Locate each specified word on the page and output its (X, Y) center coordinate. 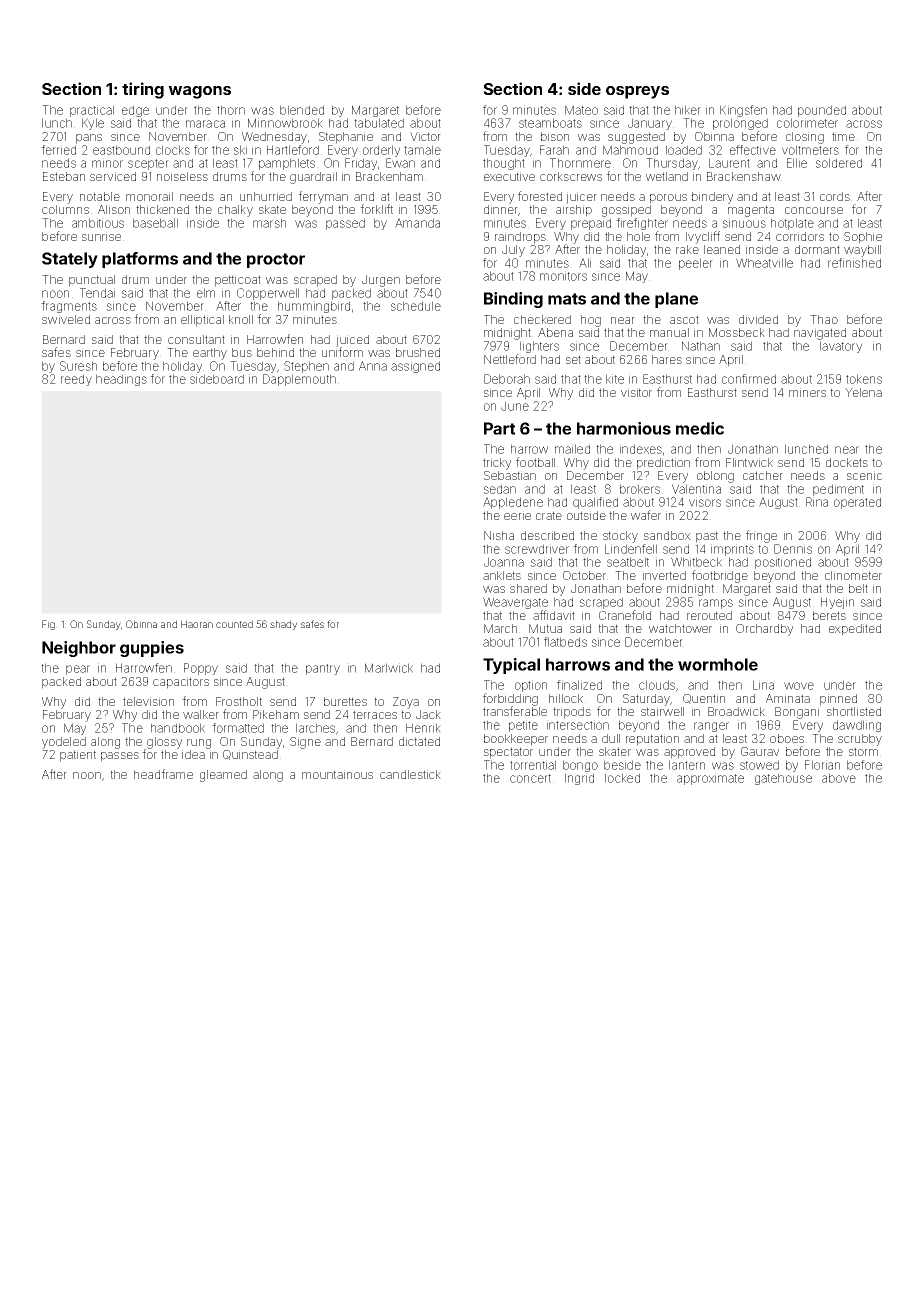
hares (667, 359)
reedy (76, 380)
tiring (143, 90)
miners (807, 392)
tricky (497, 464)
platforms (140, 260)
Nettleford (510, 359)
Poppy (201, 669)
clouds (657, 685)
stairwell (662, 711)
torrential (533, 765)
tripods (572, 713)
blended (302, 110)
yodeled (64, 743)
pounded (822, 111)
